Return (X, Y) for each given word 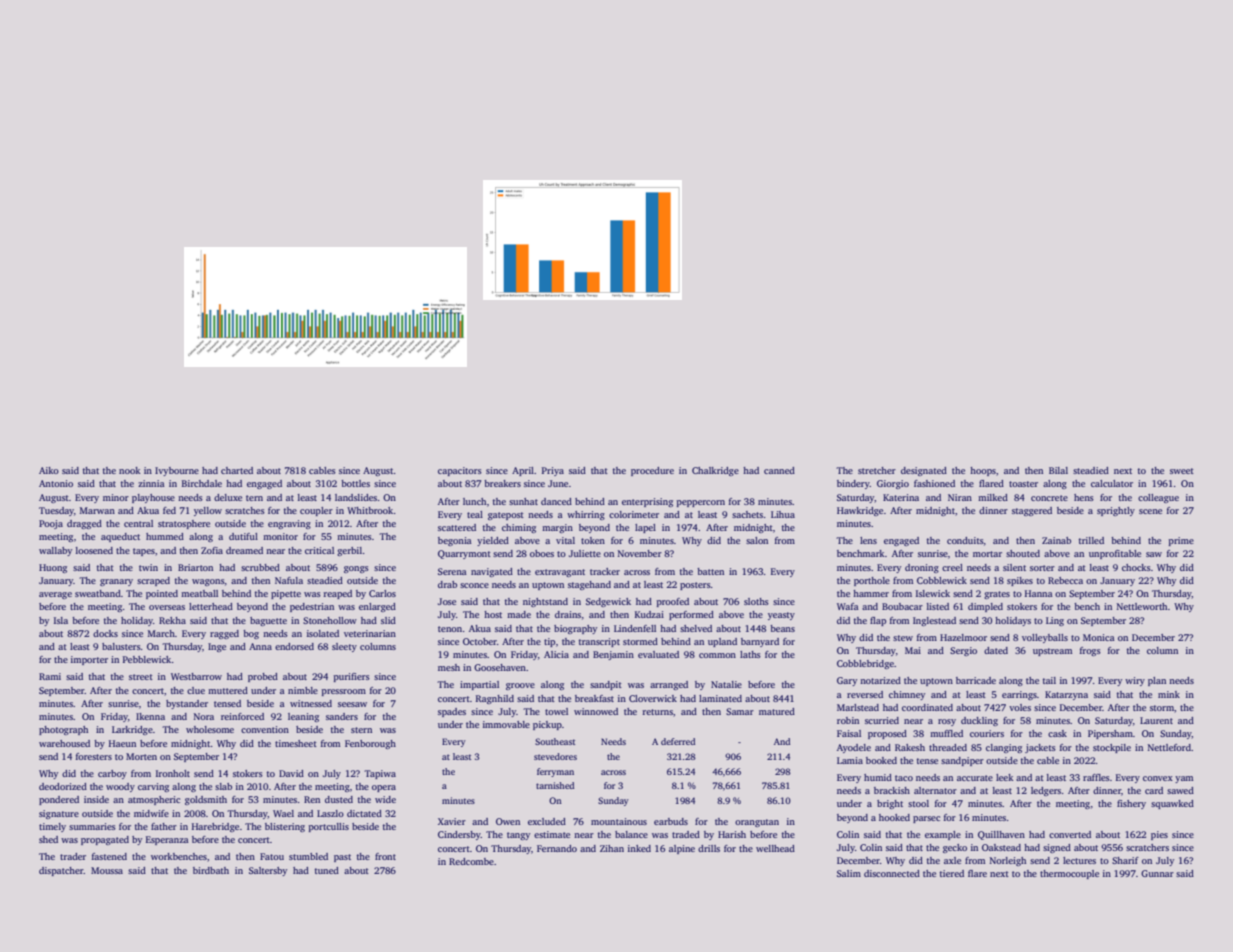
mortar (987, 554)
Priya (553, 471)
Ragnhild (495, 699)
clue (196, 690)
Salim (849, 873)
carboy (112, 774)
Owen (508, 821)
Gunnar (1157, 873)
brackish (892, 790)
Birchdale (202, 483)
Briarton (195, 567)
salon (757, 540)
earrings (1019, 695)
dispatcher (61, 871)
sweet (1182, 471)
